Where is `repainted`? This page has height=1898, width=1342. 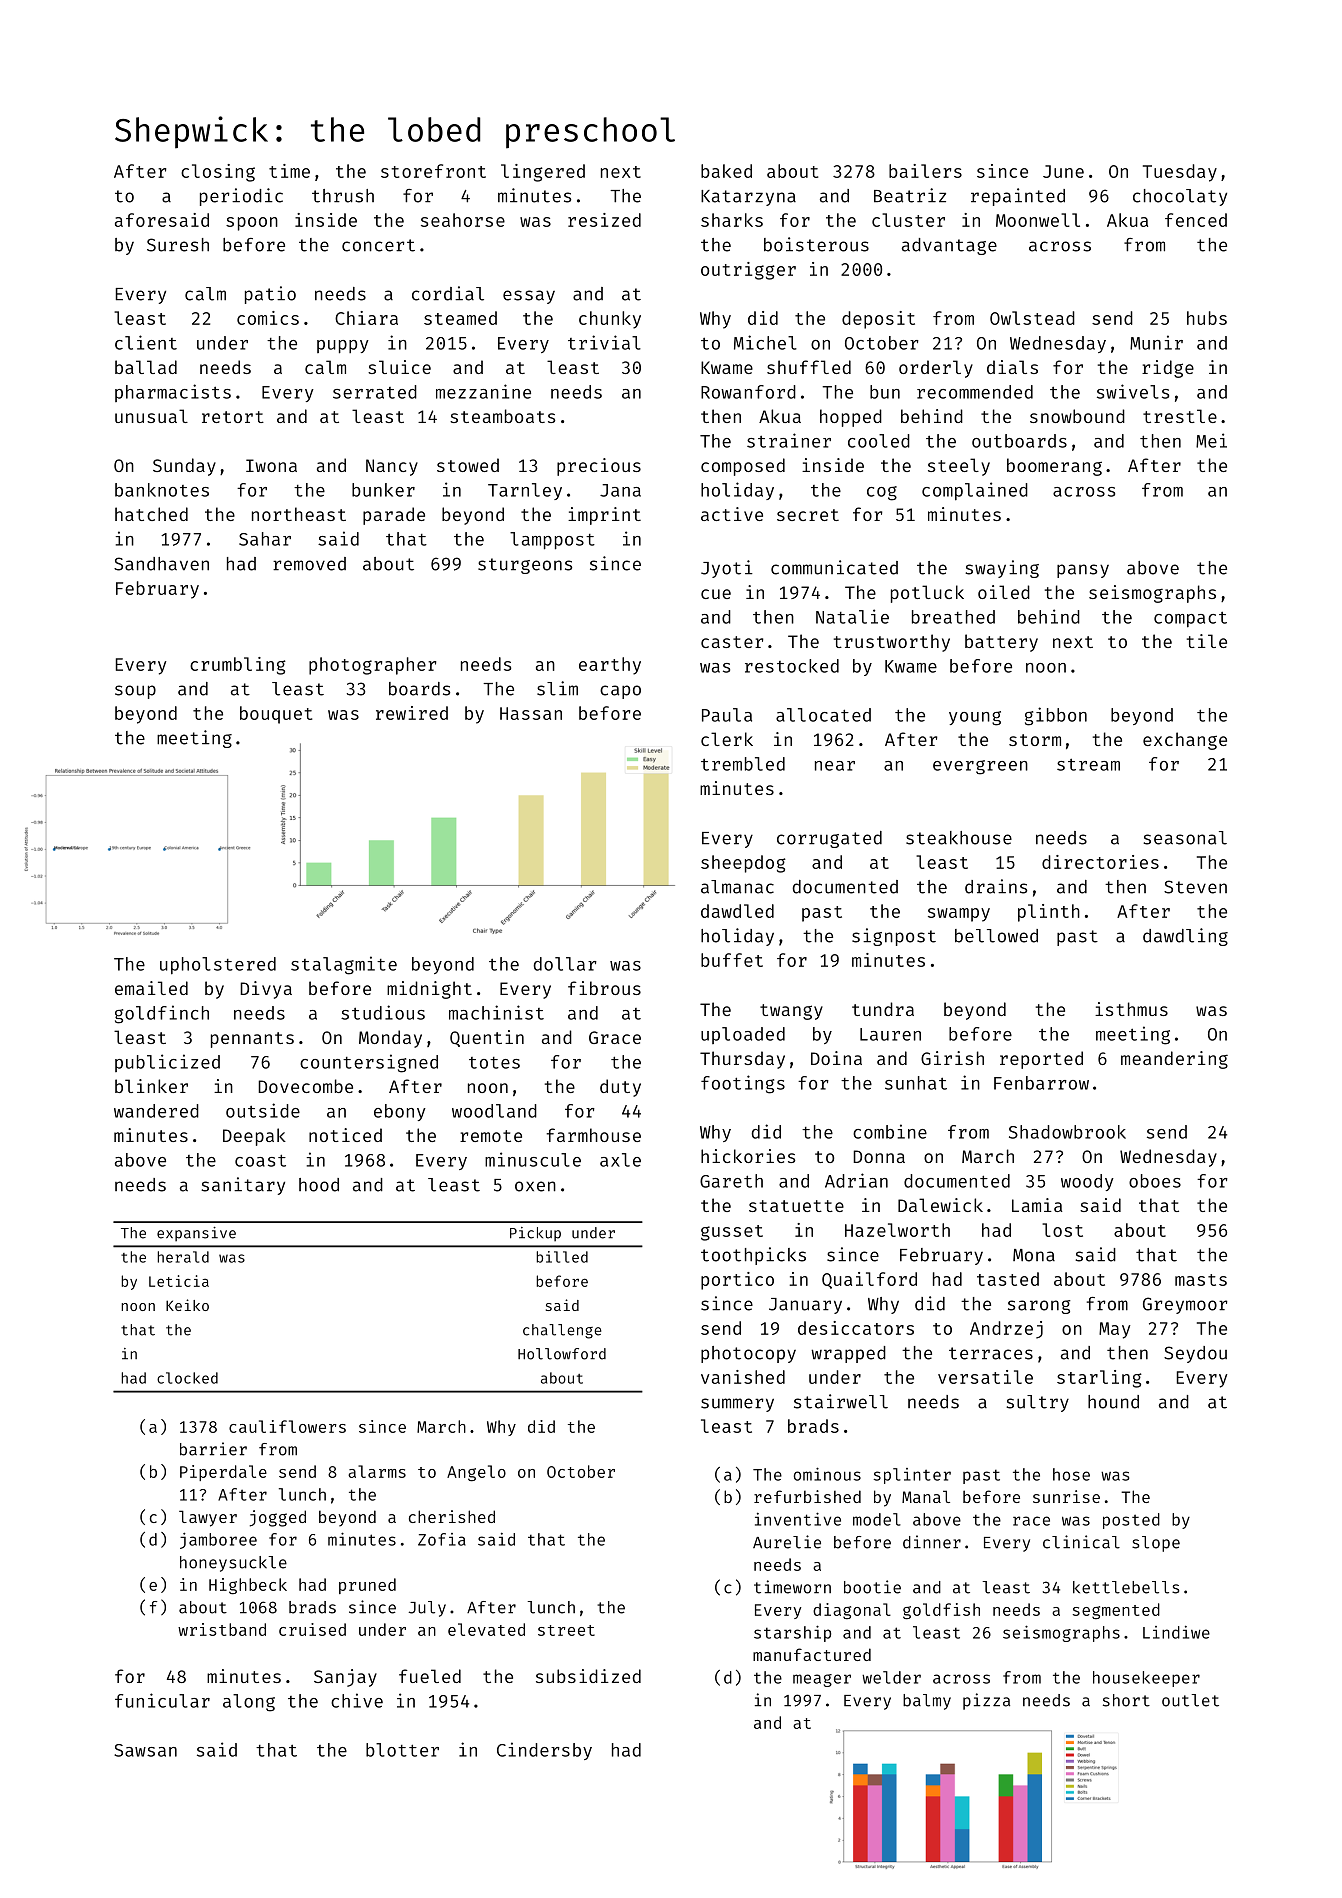
repainted is located at coordinates (1018, 197).
